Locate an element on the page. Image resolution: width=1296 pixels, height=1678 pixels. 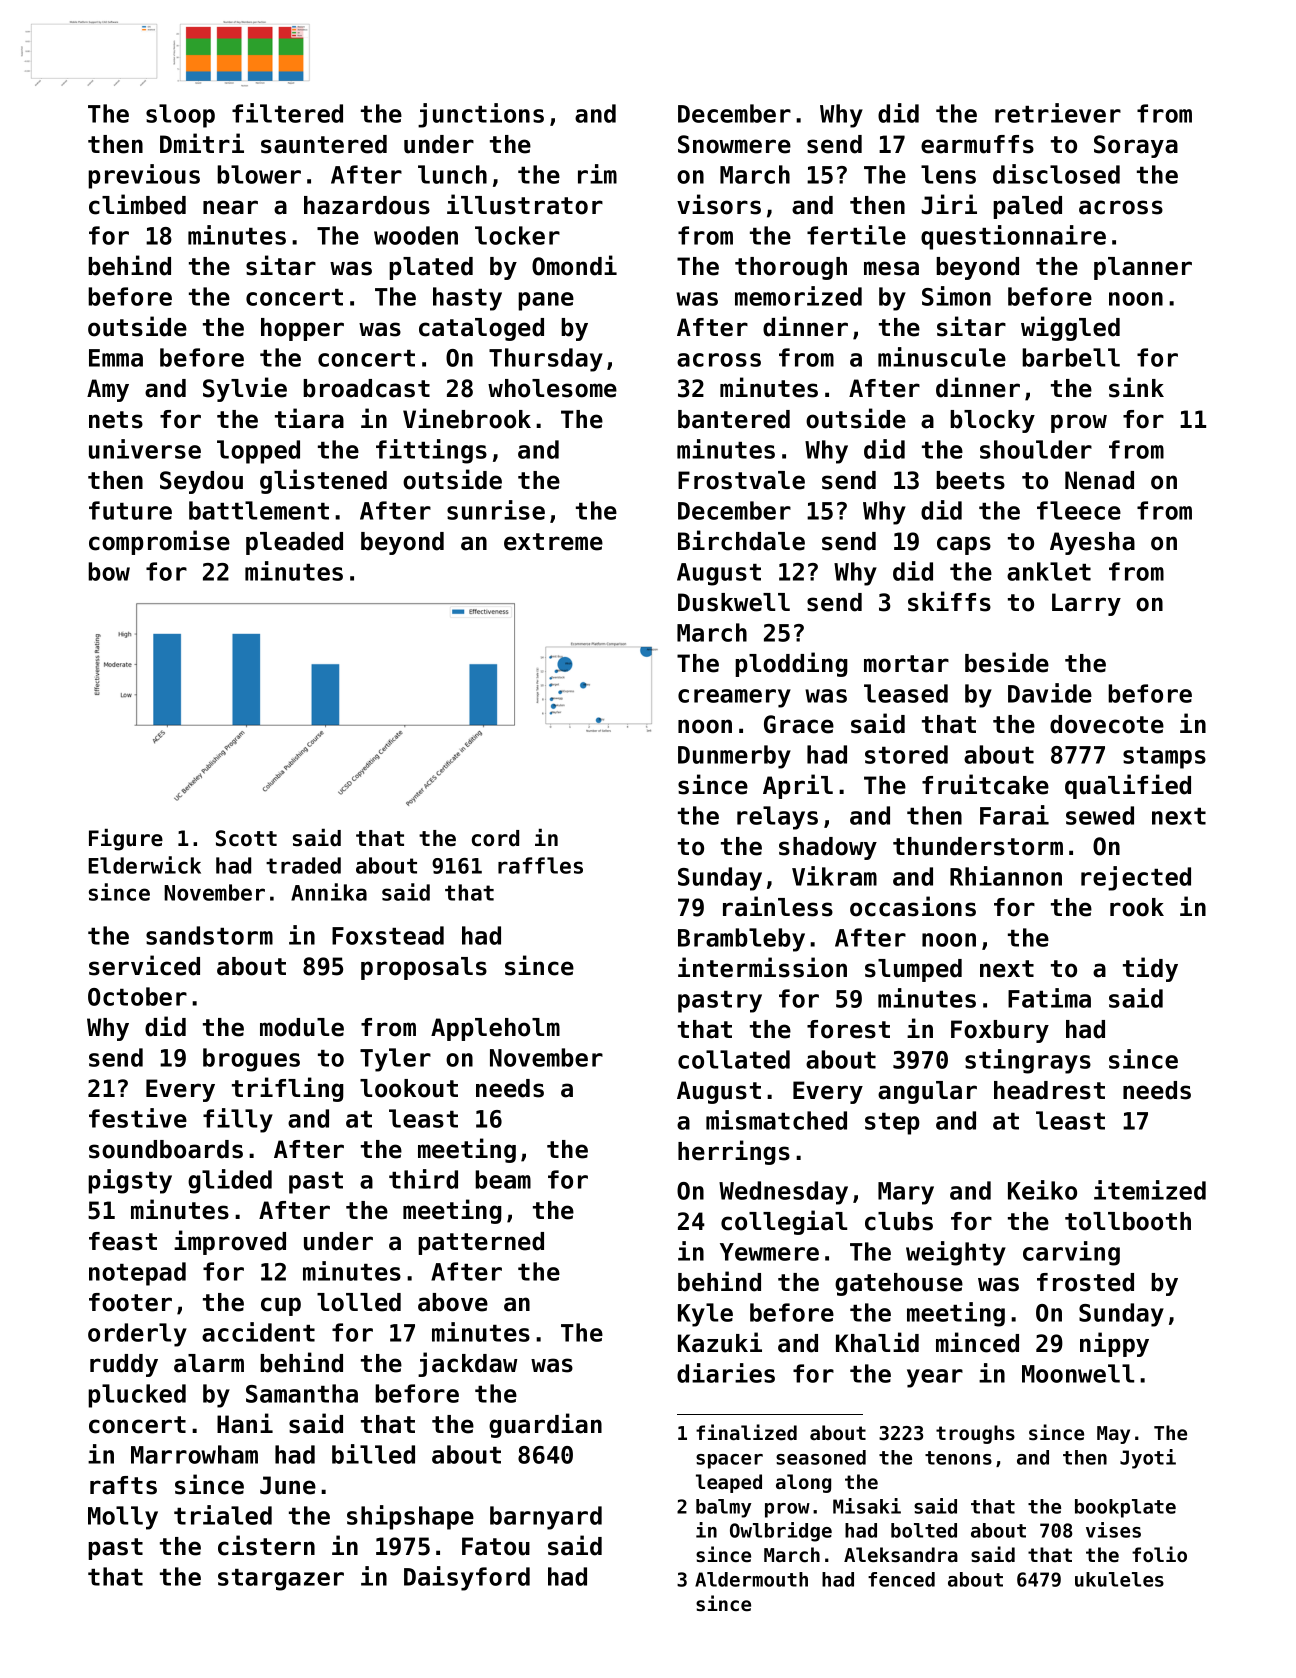
angular is located at coordinates (927, 1092).
